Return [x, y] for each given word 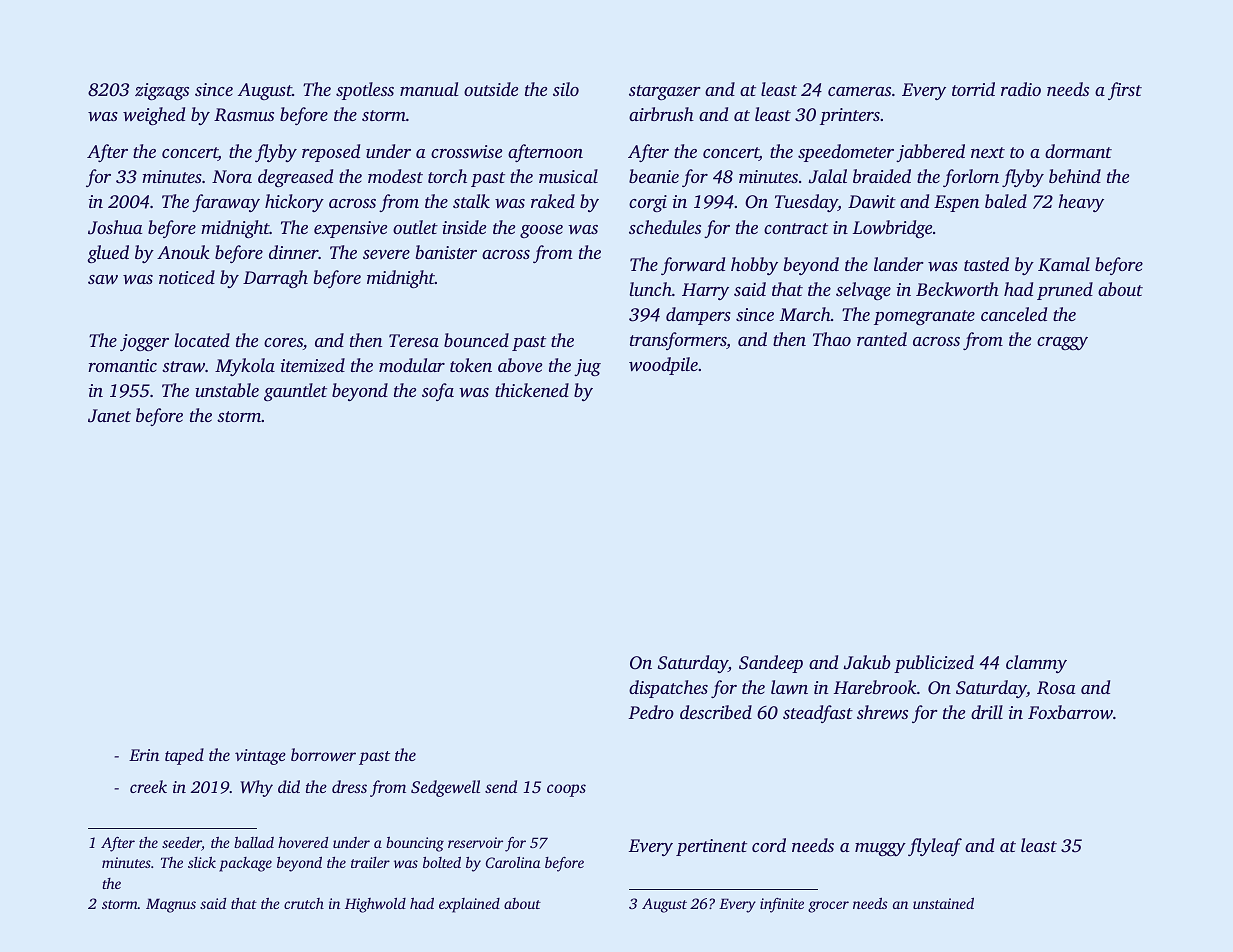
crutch [304, 903]
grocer [828, 907]
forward [693, 266]
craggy [1062, 343]
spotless [365, 91]
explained [469, 905]
